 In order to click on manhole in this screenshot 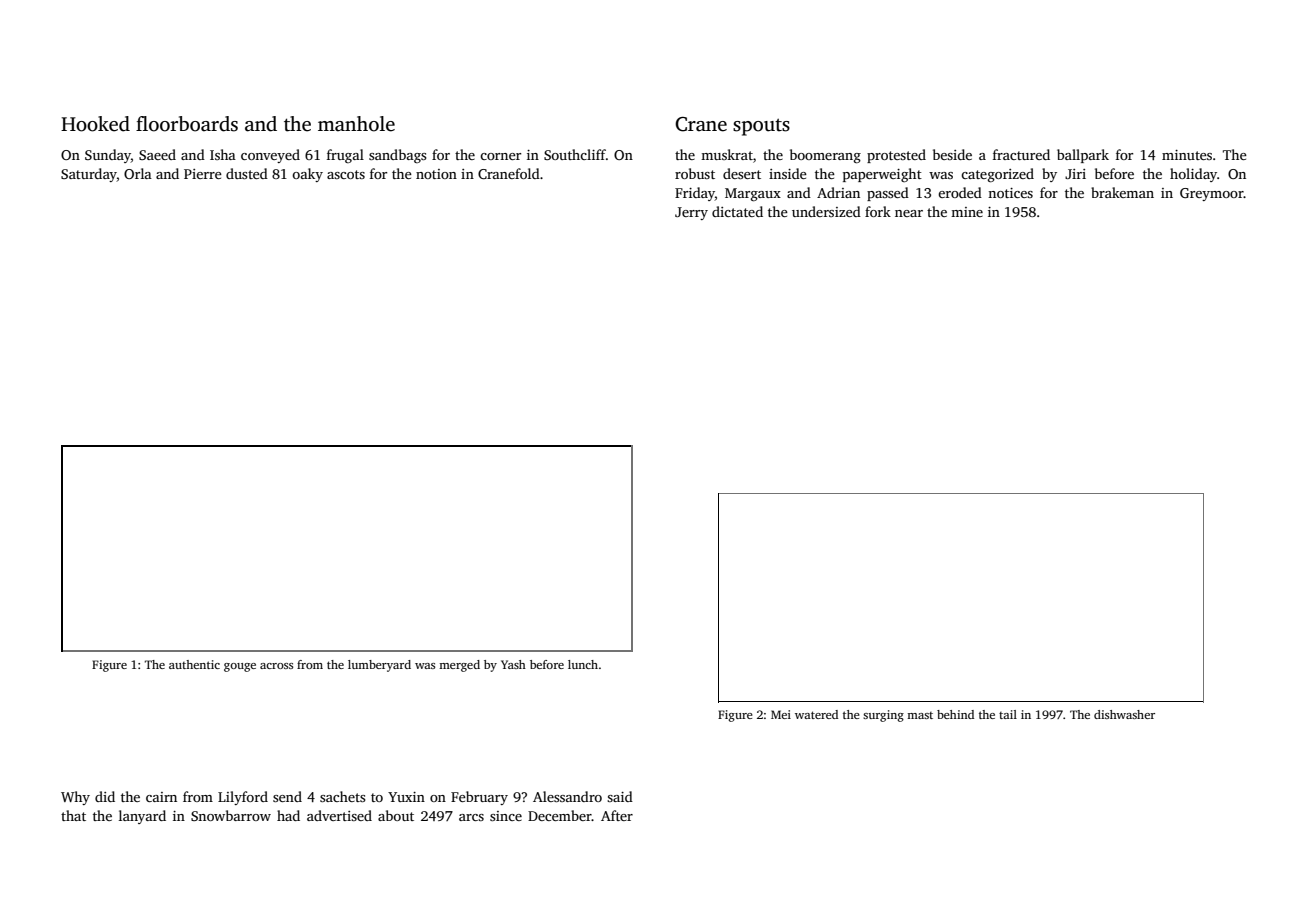, I will do `click(356, 124)`.
